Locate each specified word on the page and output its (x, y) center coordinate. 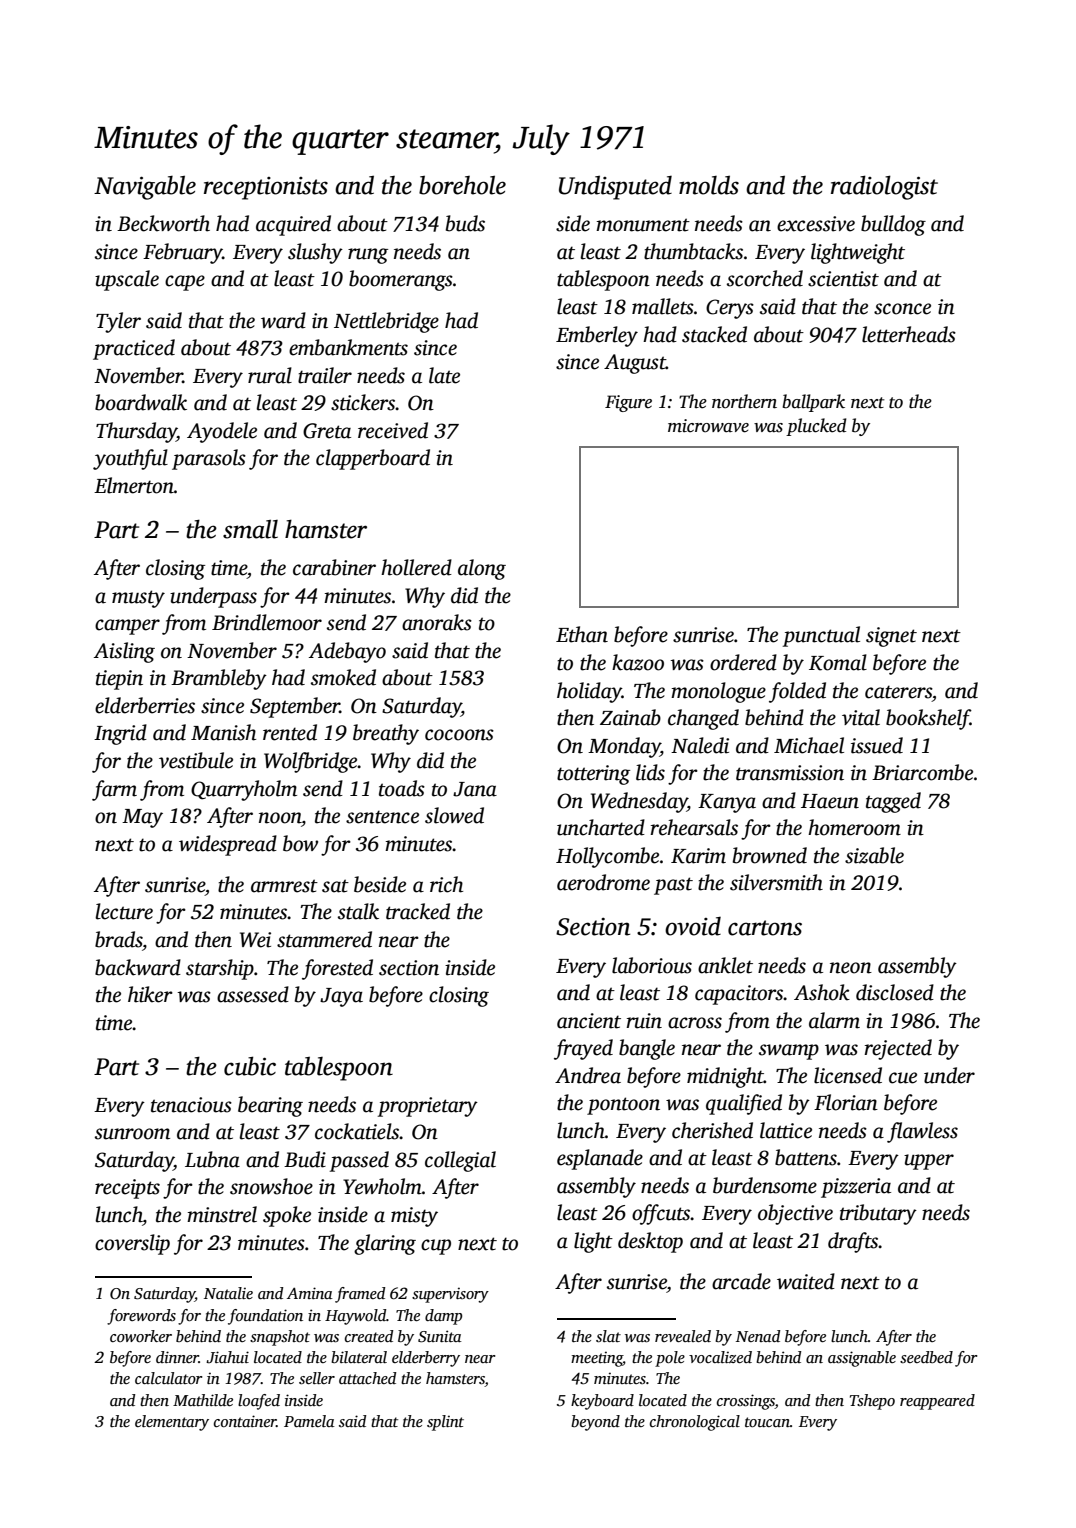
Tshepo (872, 1402)
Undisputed (615, 187)
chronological (695, 1423)
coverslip (132, 1244)
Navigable (145, 187)
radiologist (884, 187)
